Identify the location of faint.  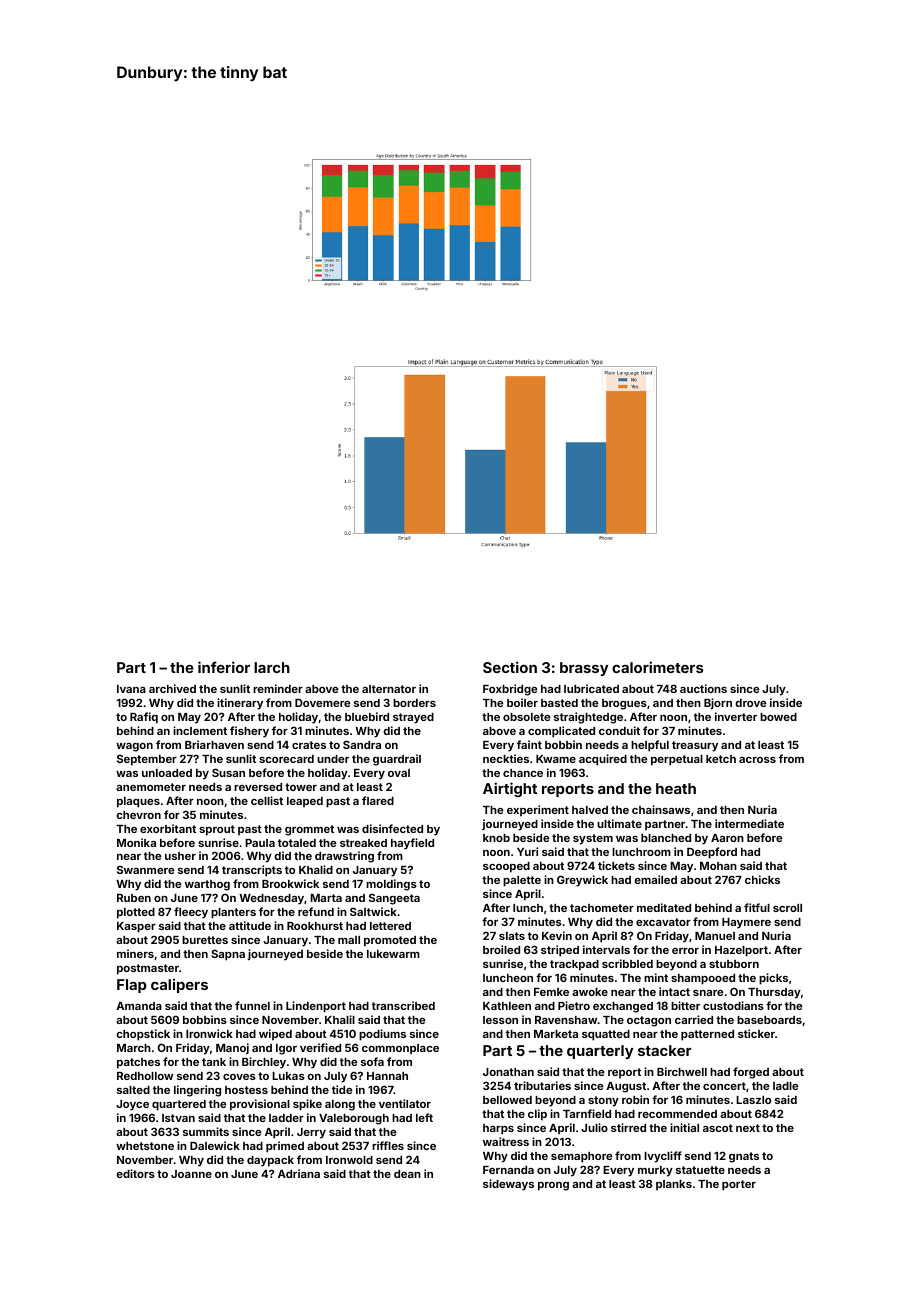
(529, 744).
